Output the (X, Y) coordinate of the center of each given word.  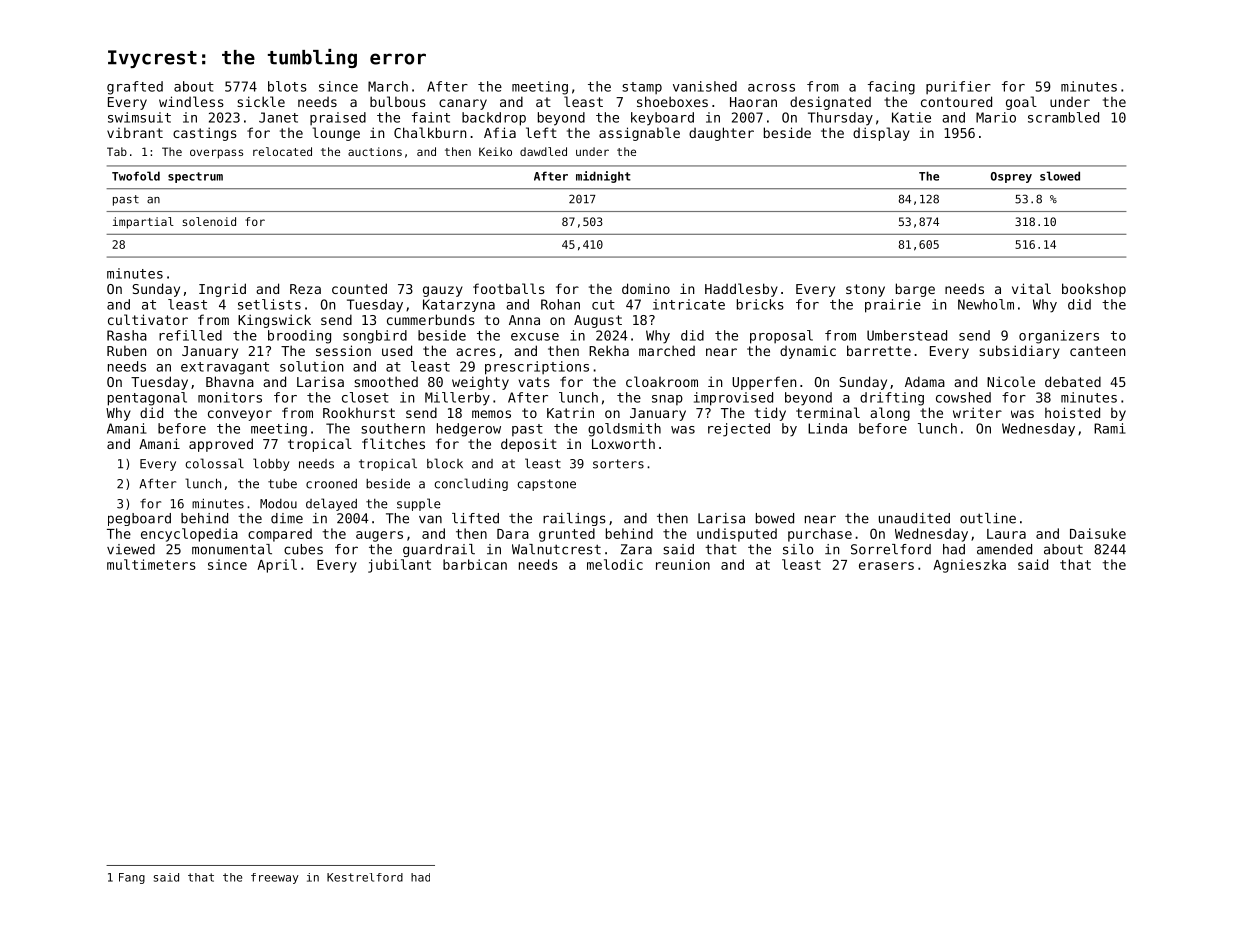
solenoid (209, 221)
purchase (820, 535)
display (881, 134)
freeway (275, 878)
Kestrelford (365, 877)
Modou (278, 504)
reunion (683, 564)
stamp (642, 88)
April (277, 566)
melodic (615, 564)
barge (915, 290)
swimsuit (139, 117)
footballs (509, 288)
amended (1004, 549)
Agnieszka (969, 566)
